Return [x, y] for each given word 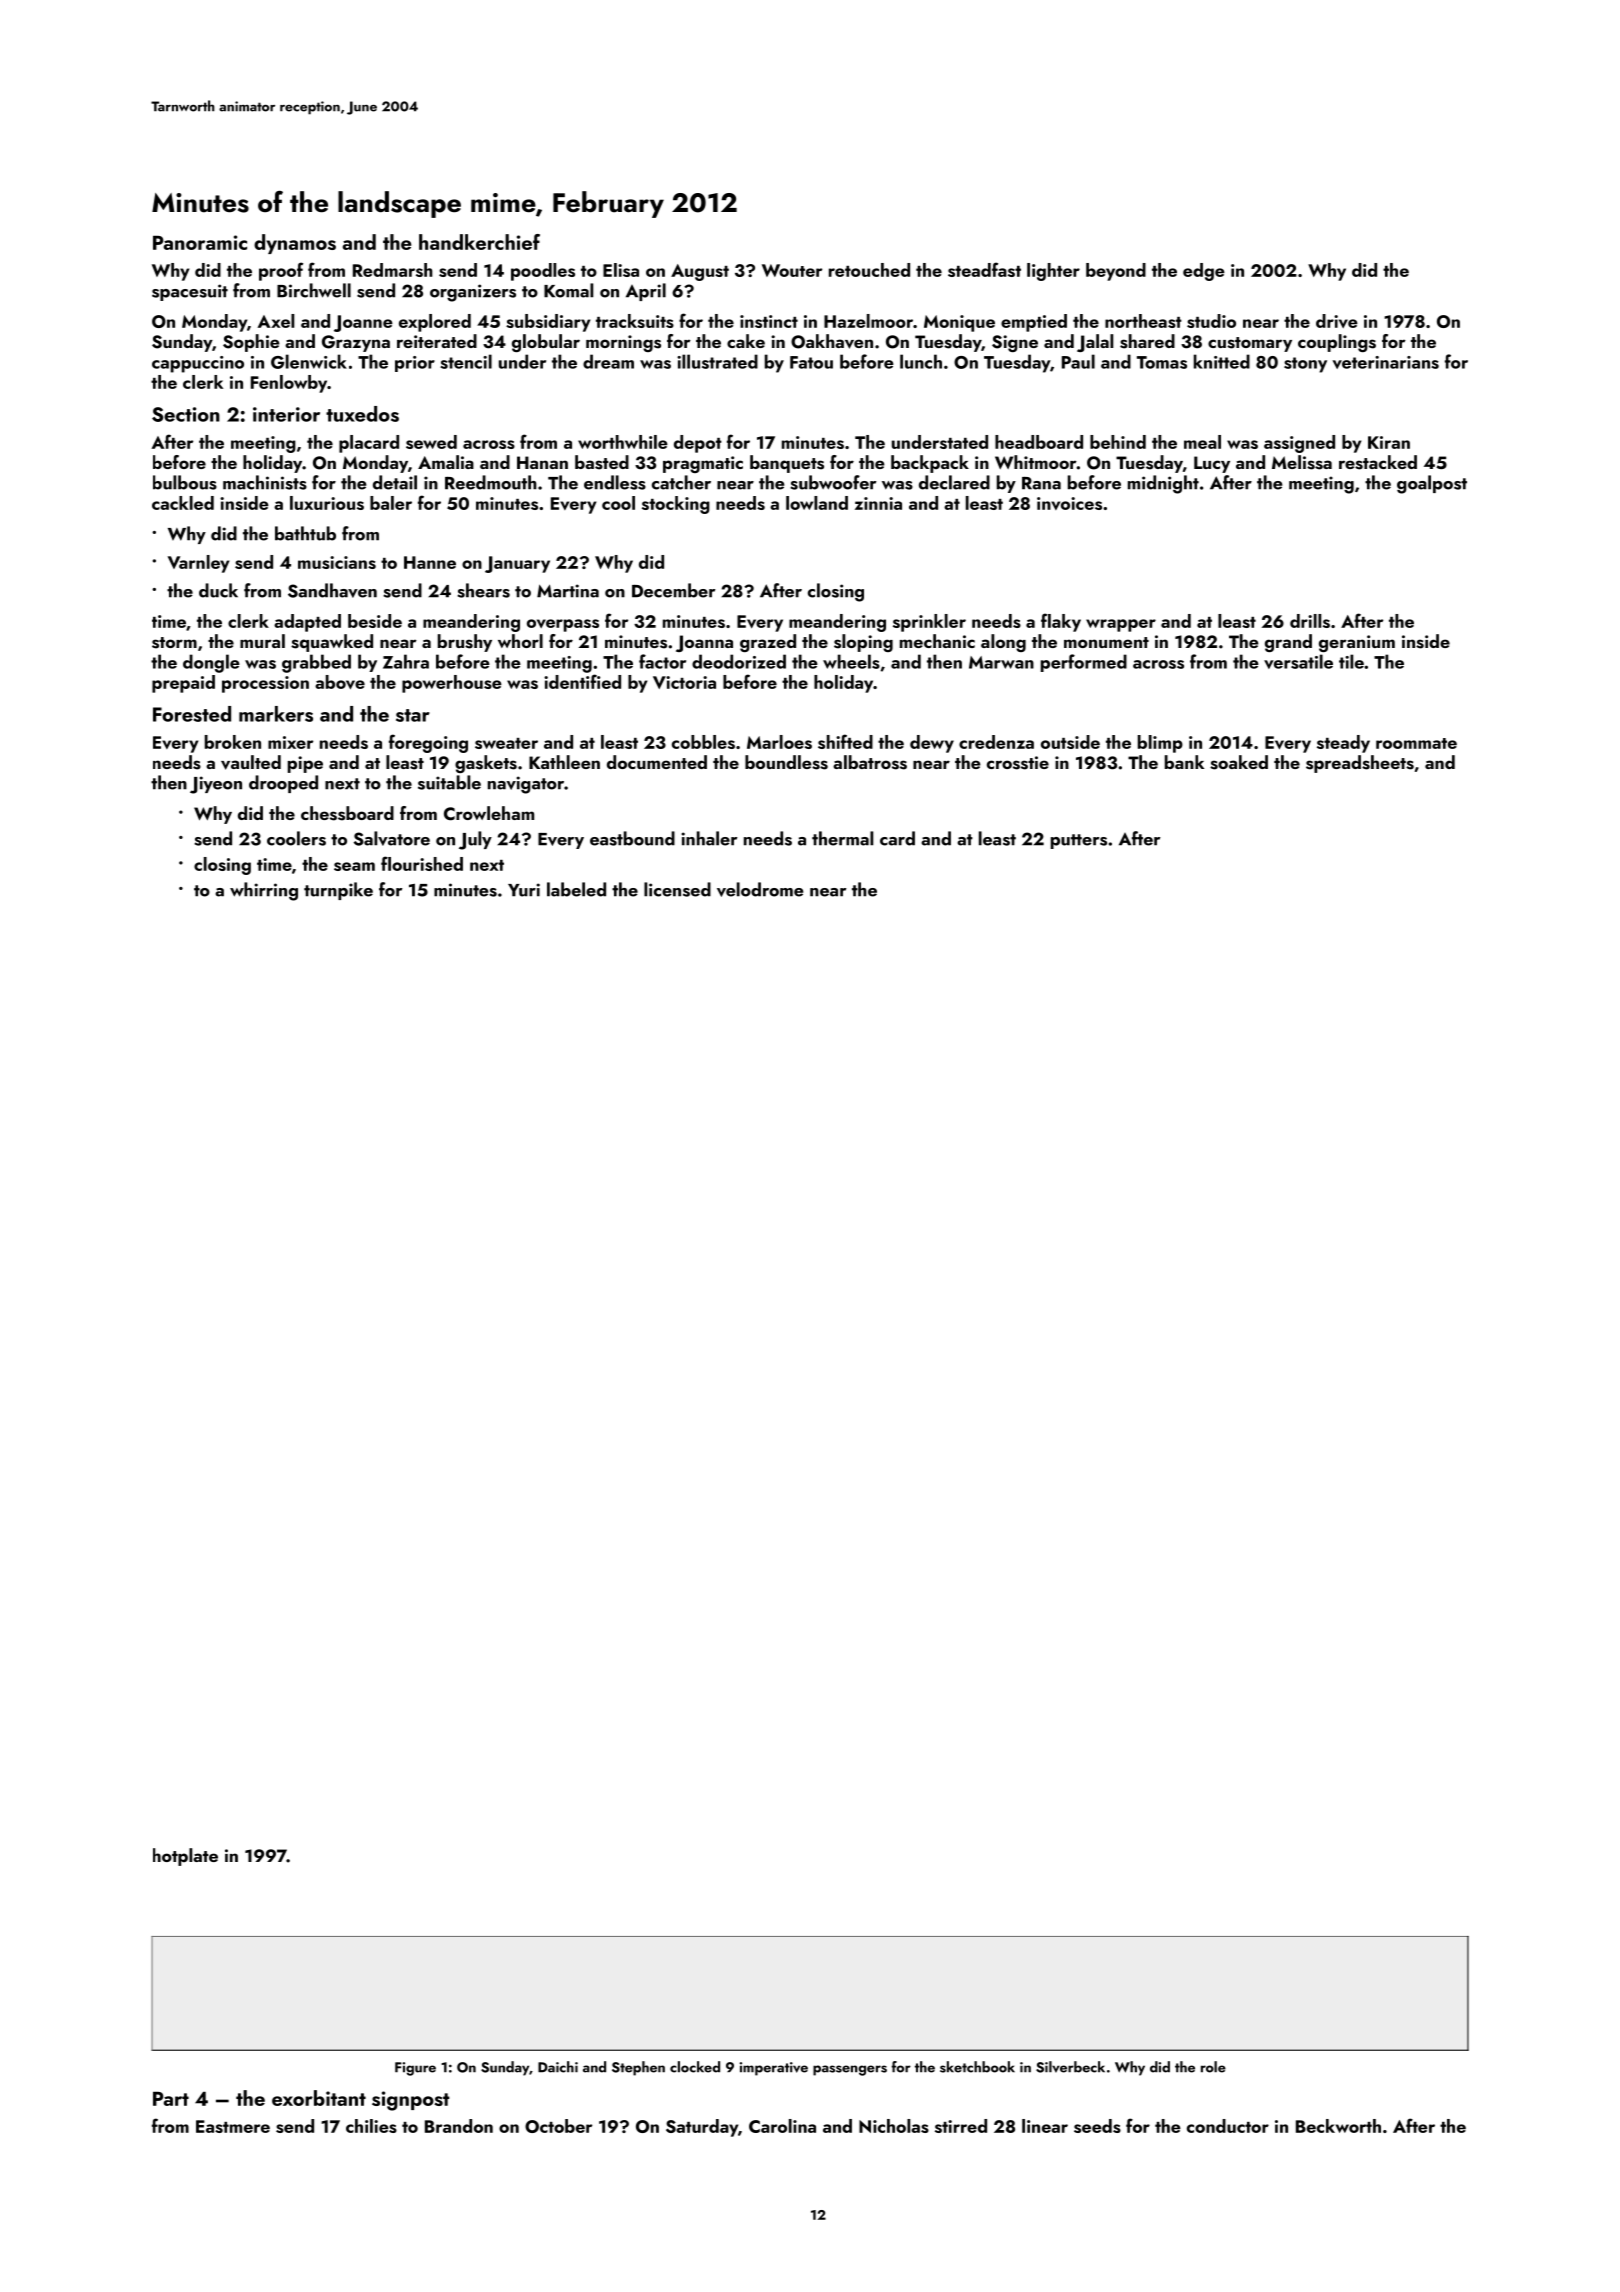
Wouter [792, 270]
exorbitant [319, 2098]
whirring [264, 891]
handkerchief [479, 242]
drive [1337, 321]
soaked [1239, 762]
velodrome [760, 889]
